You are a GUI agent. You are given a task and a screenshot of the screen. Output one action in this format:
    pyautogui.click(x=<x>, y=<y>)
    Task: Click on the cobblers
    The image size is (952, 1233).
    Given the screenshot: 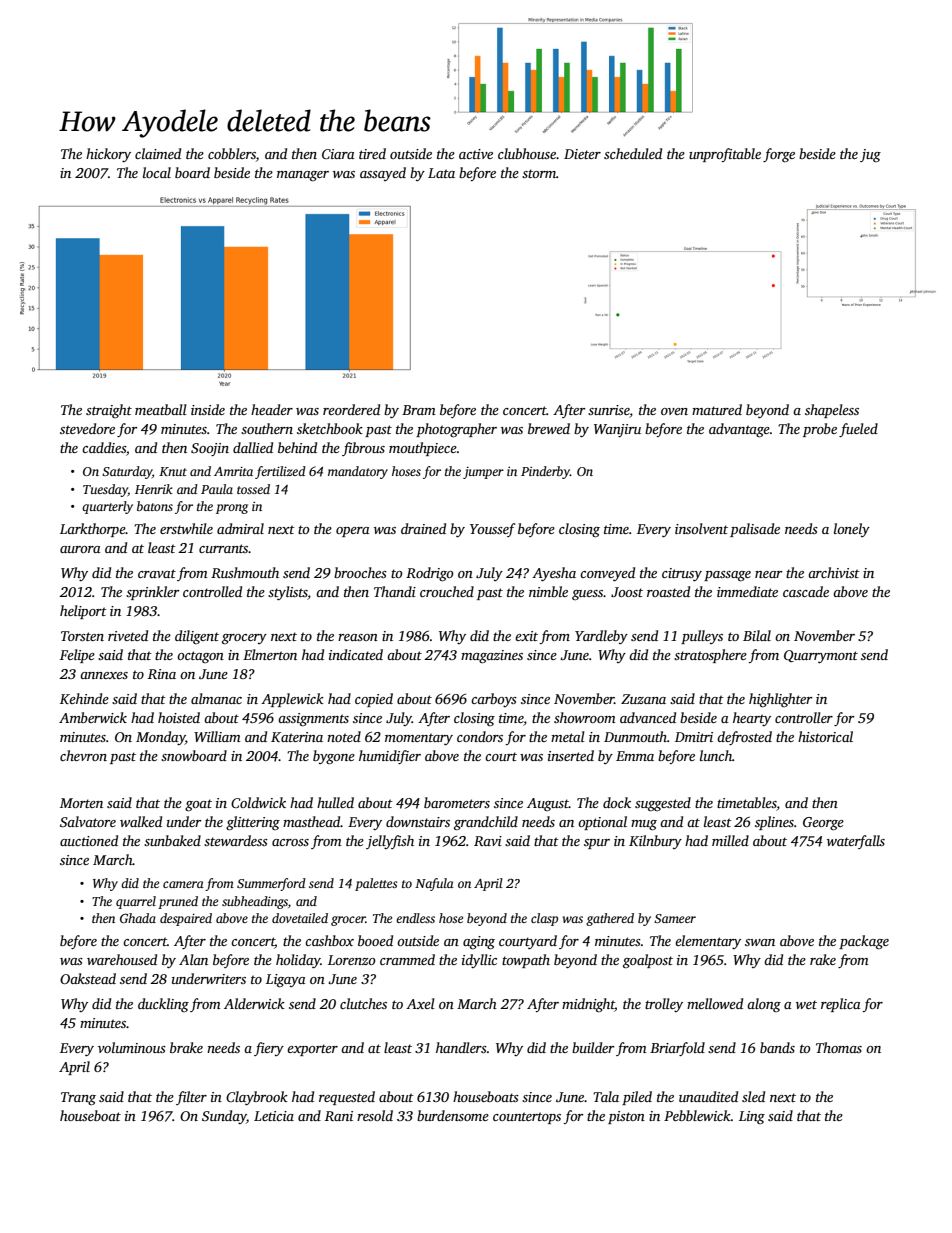 What is the action you would take?
    pyautogui.click(x=232, y=153)
